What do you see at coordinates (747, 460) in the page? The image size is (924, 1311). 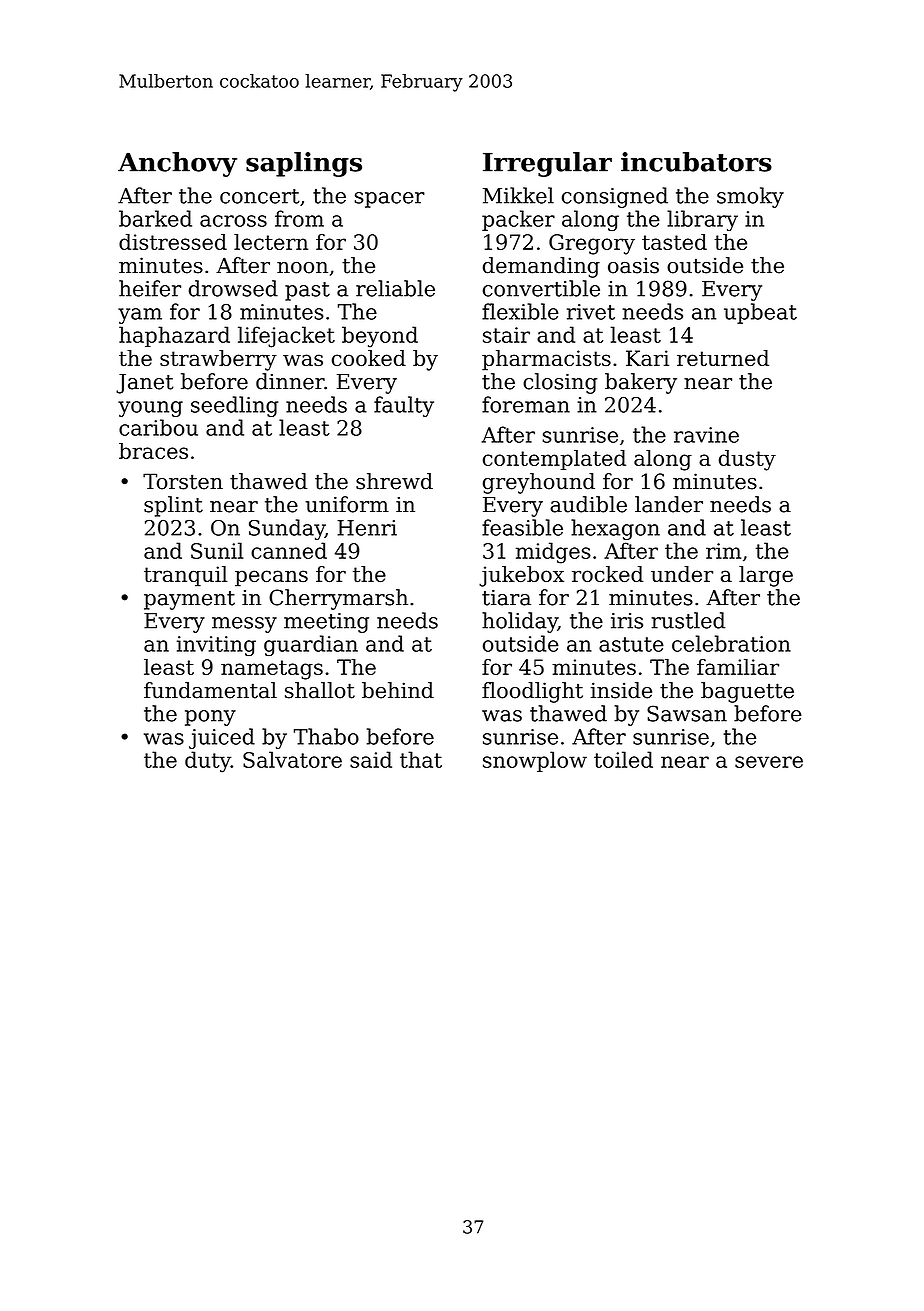 I see `dusty` at bounding box center [747, 460].
